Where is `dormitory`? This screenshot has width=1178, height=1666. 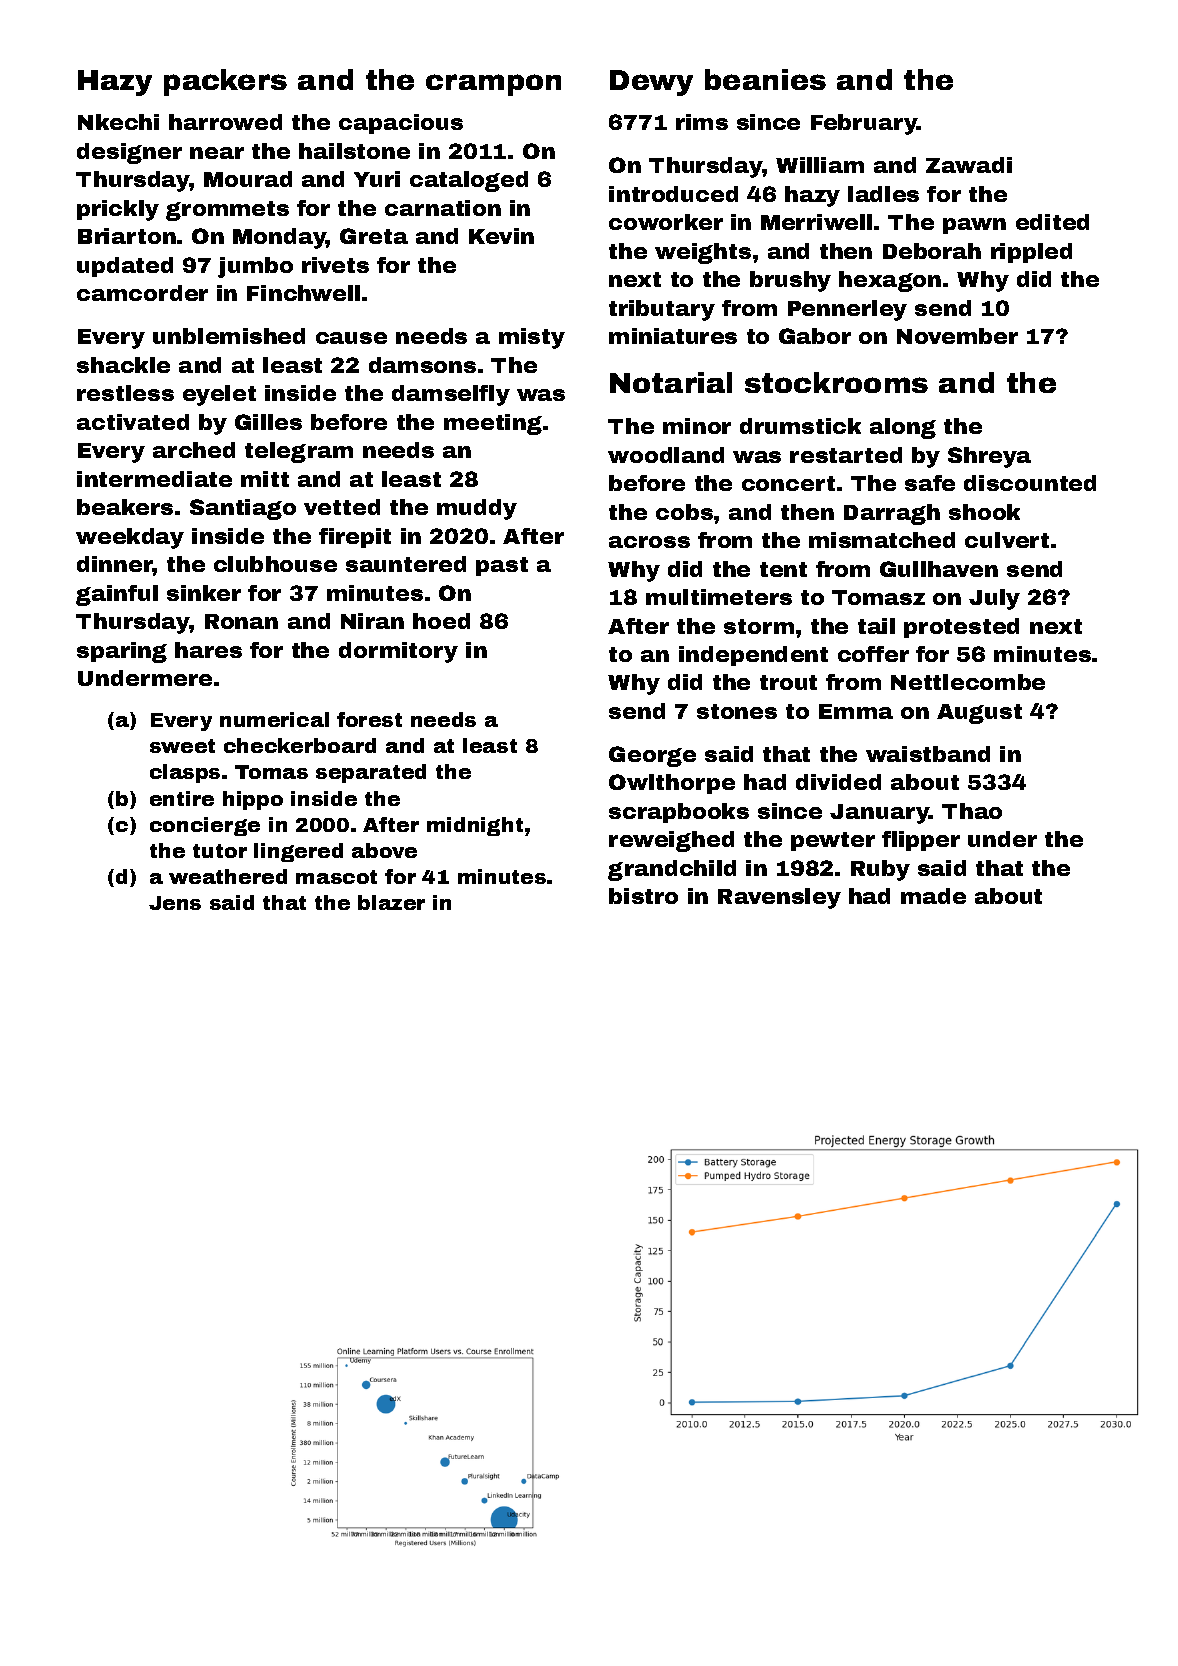
dormitory is located at coordinates (398, 652).
